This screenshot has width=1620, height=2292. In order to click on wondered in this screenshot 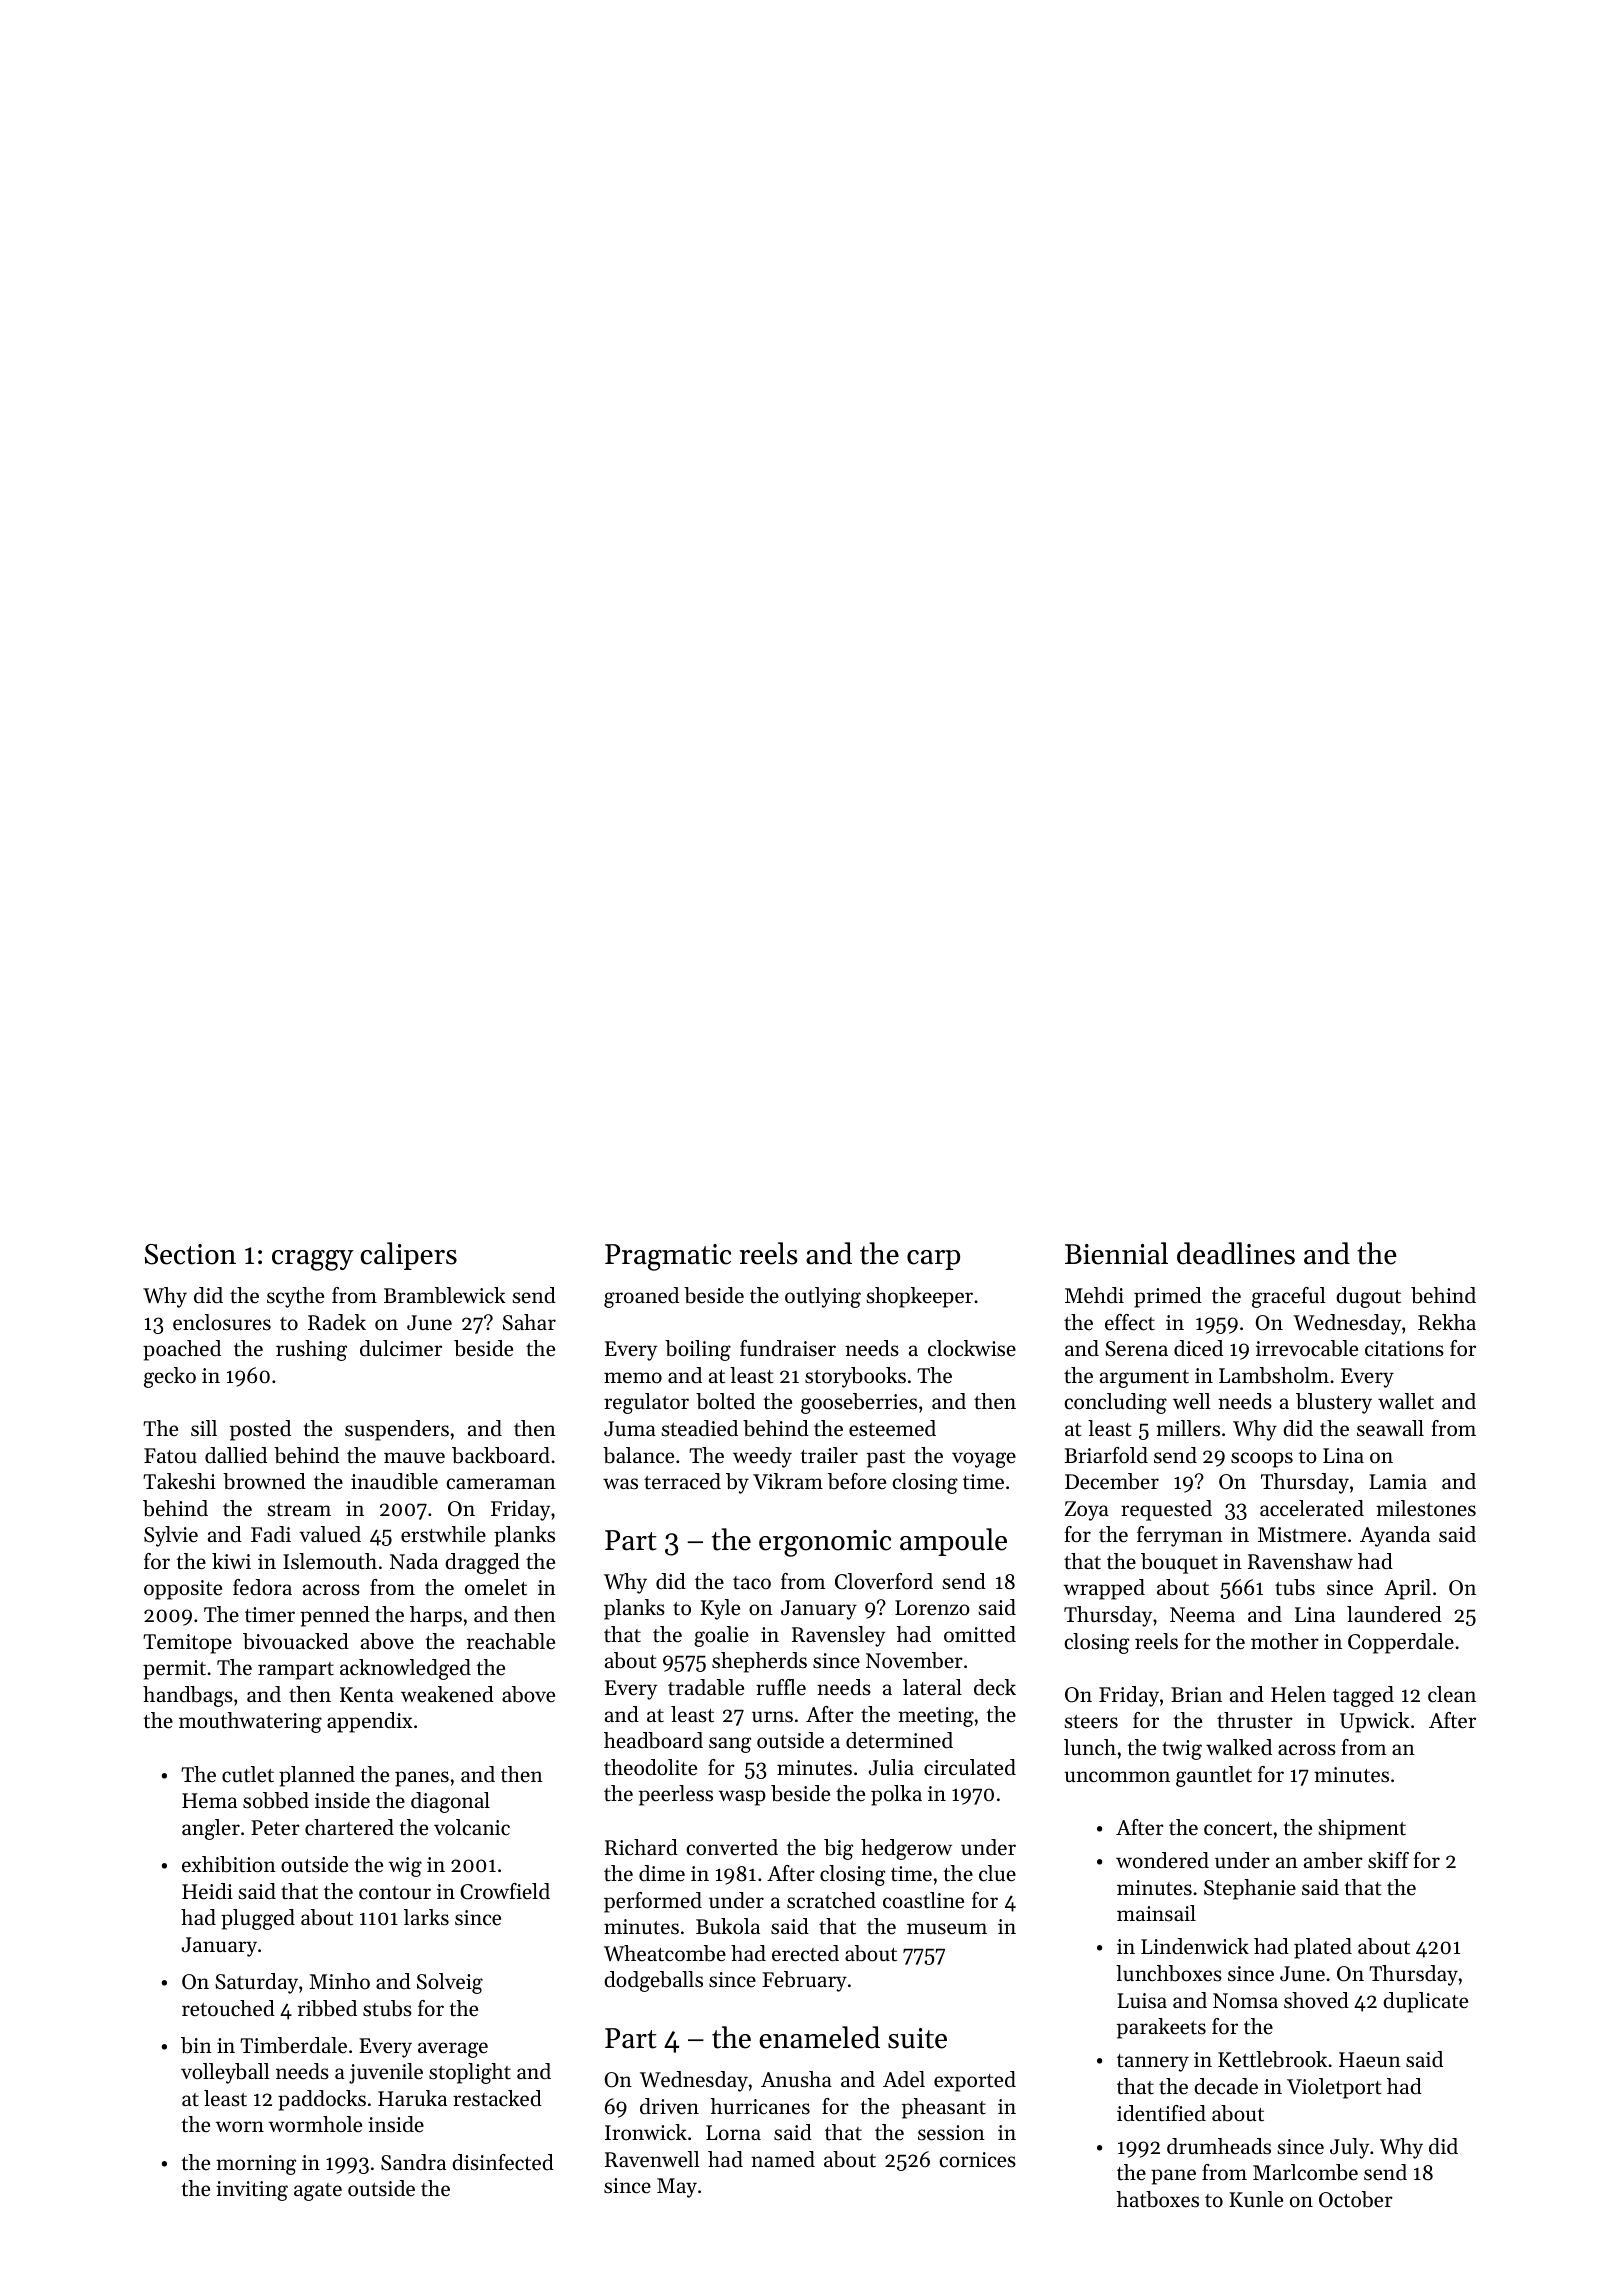, I will do `click(1162, 1860)`.
